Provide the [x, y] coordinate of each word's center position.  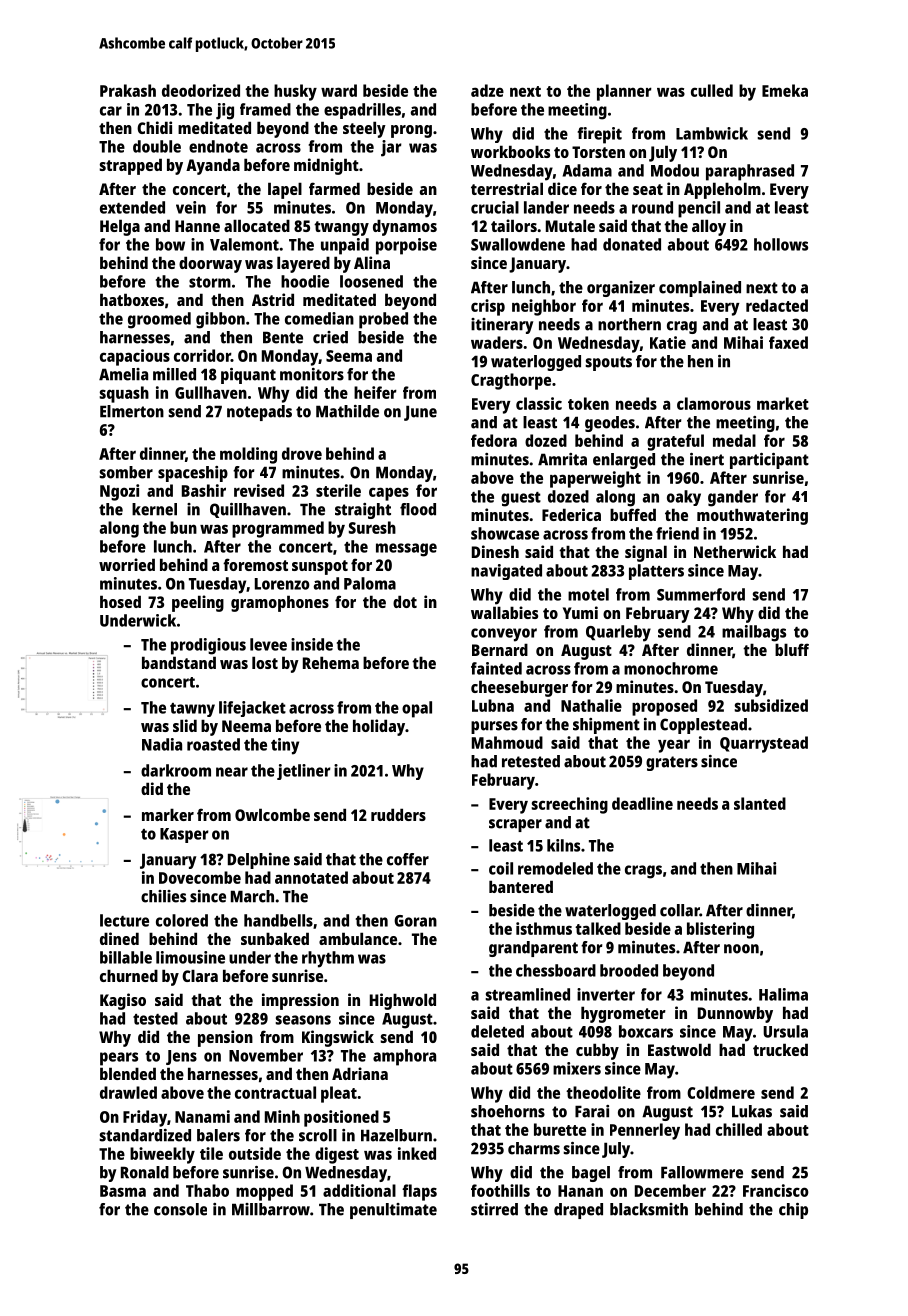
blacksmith [649, 1209]
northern [629, 324]
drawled [128, 1092]
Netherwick [735, 551]
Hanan [580, 1191]
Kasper [184, 835]
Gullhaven [211, 392]
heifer [375, 392]
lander [546, 207]
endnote [218, 146]
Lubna [493, 705]
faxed [788, 342]
